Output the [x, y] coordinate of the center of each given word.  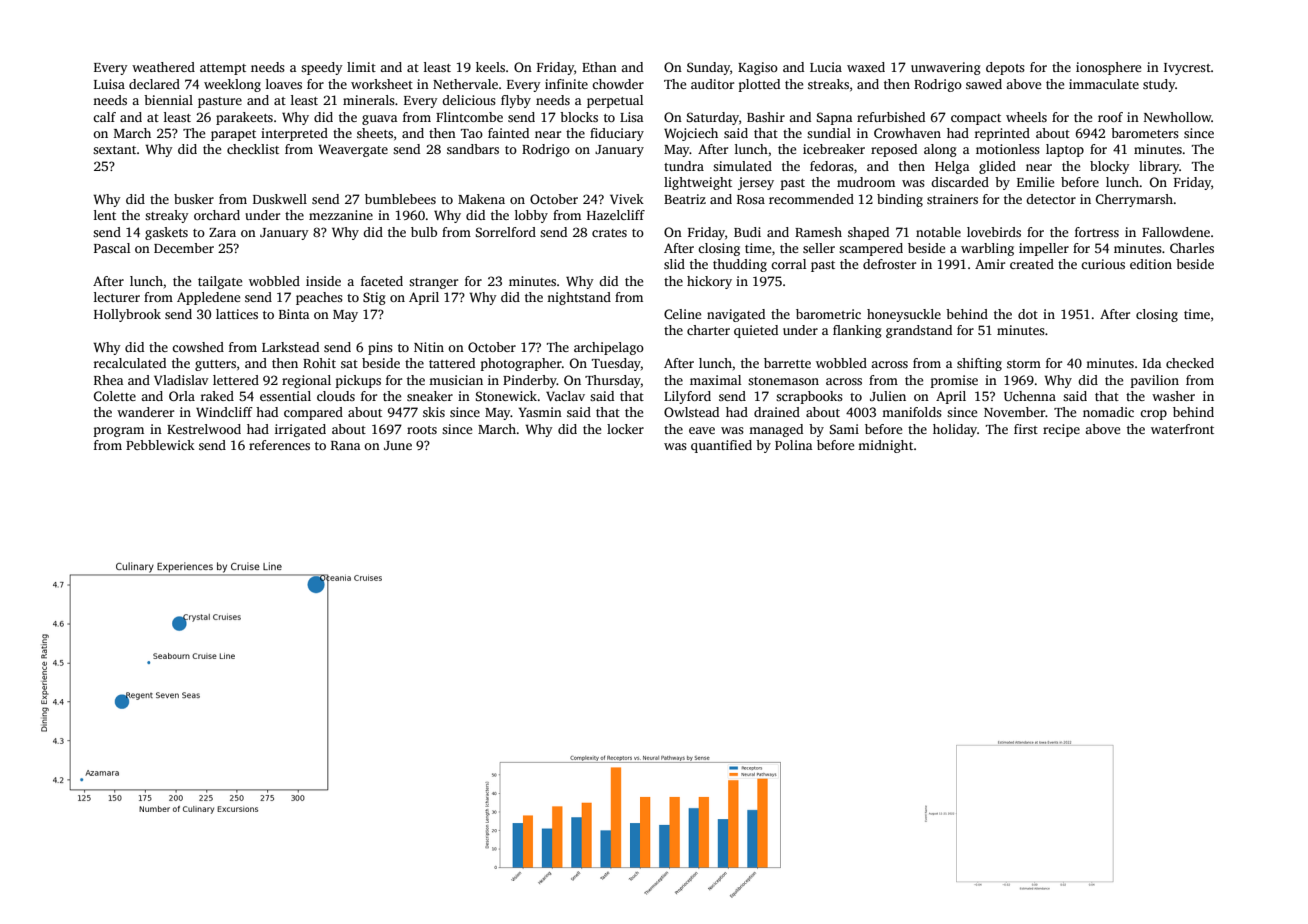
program [119, 432]
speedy [322, 68]
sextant [114, 150]
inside [323, 281]
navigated [736, 315]
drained [777, 412]
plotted [759, 85]
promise [954, 381]
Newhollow [1178, 117]
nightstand [579, 298]
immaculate [1104, 84]
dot [1028, 314]
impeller [1044, 249]
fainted [508, 133]
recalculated [130, 363]
